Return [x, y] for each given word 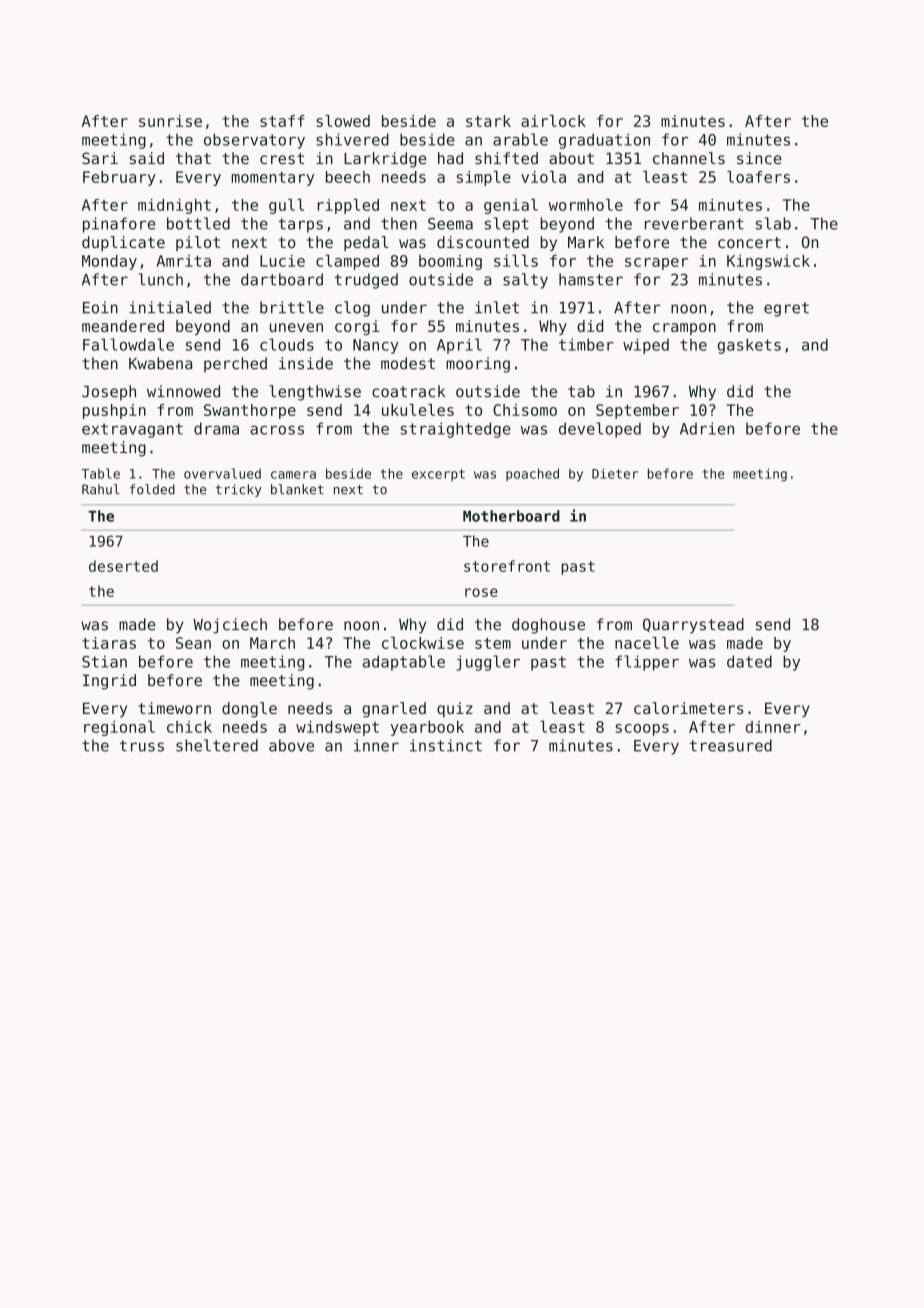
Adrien [707, 428]
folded [152, 489]
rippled [348, 206]
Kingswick [768, 262]
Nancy [376, 346]
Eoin [100, 307]
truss [142, 746]
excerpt [438, 475]
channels [689, 158]
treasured [731, 745]
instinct [446, 745]
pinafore [119, 225]
